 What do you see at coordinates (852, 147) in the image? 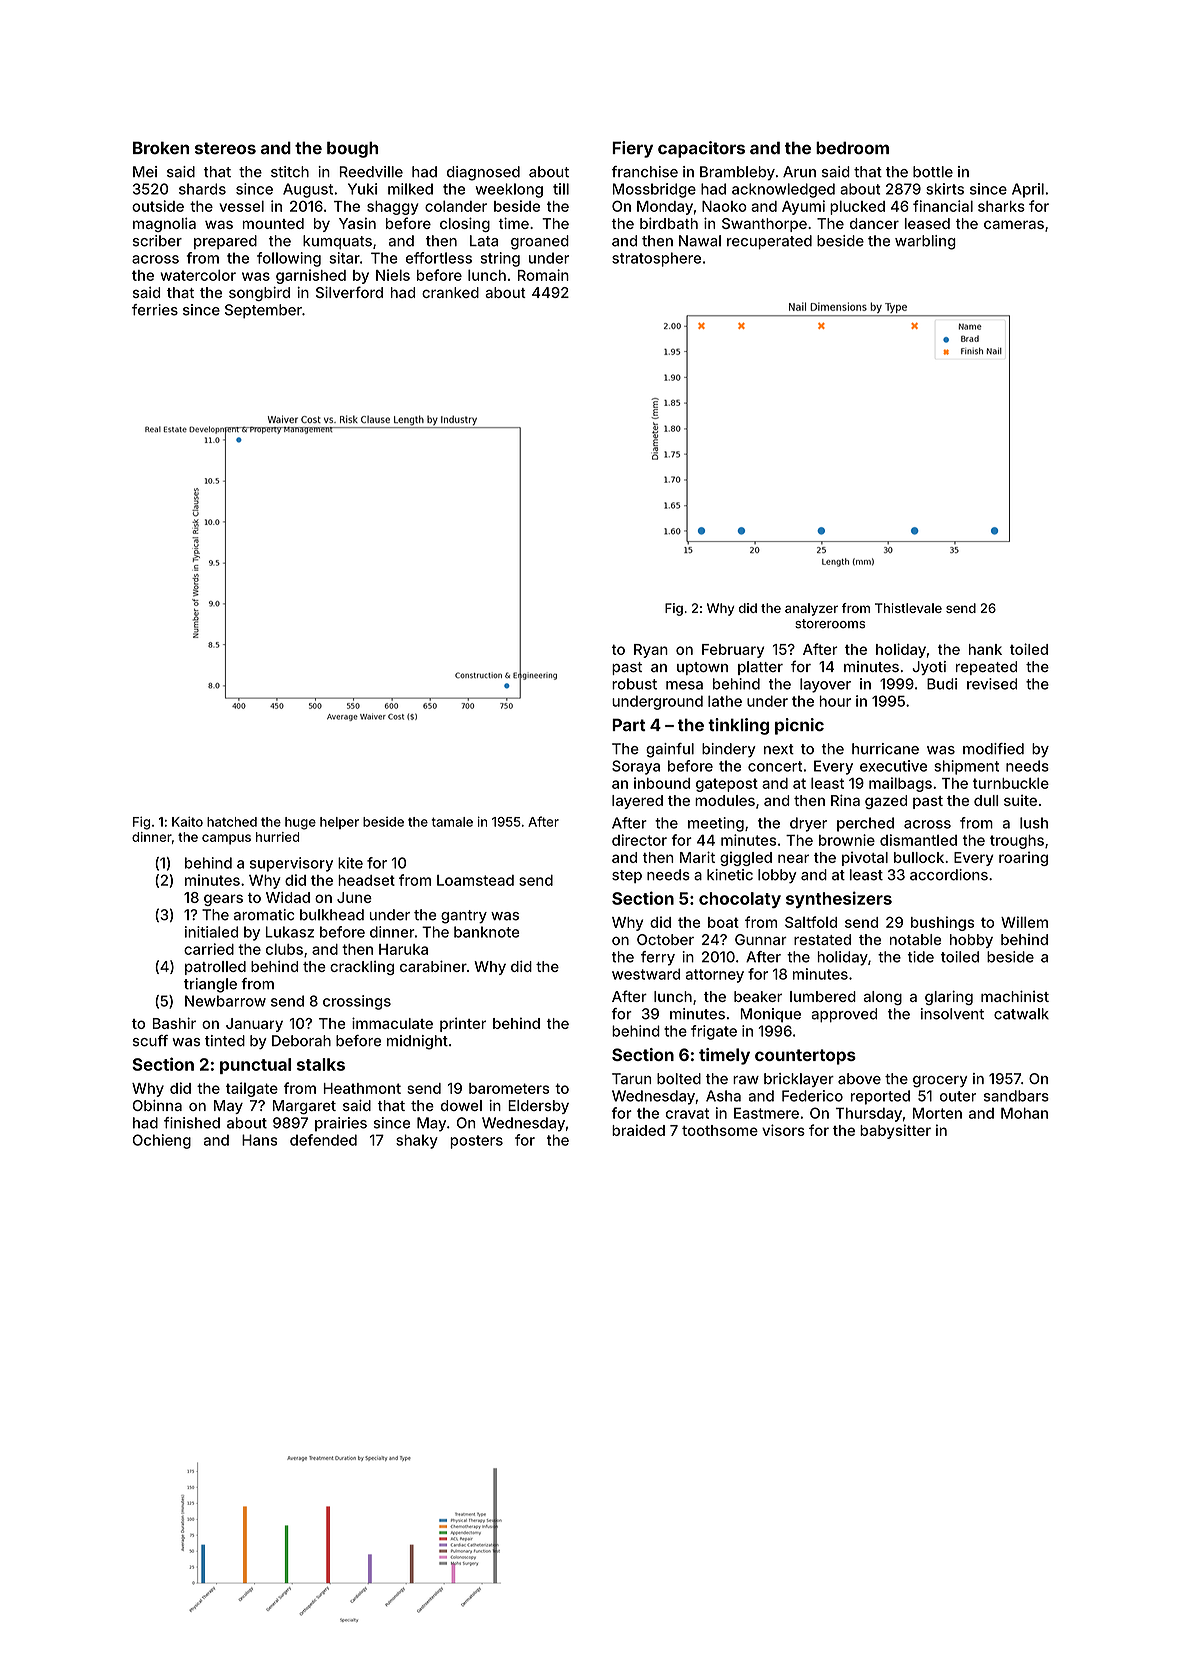
I see `bedroom` at bounding box center [852, 147].
